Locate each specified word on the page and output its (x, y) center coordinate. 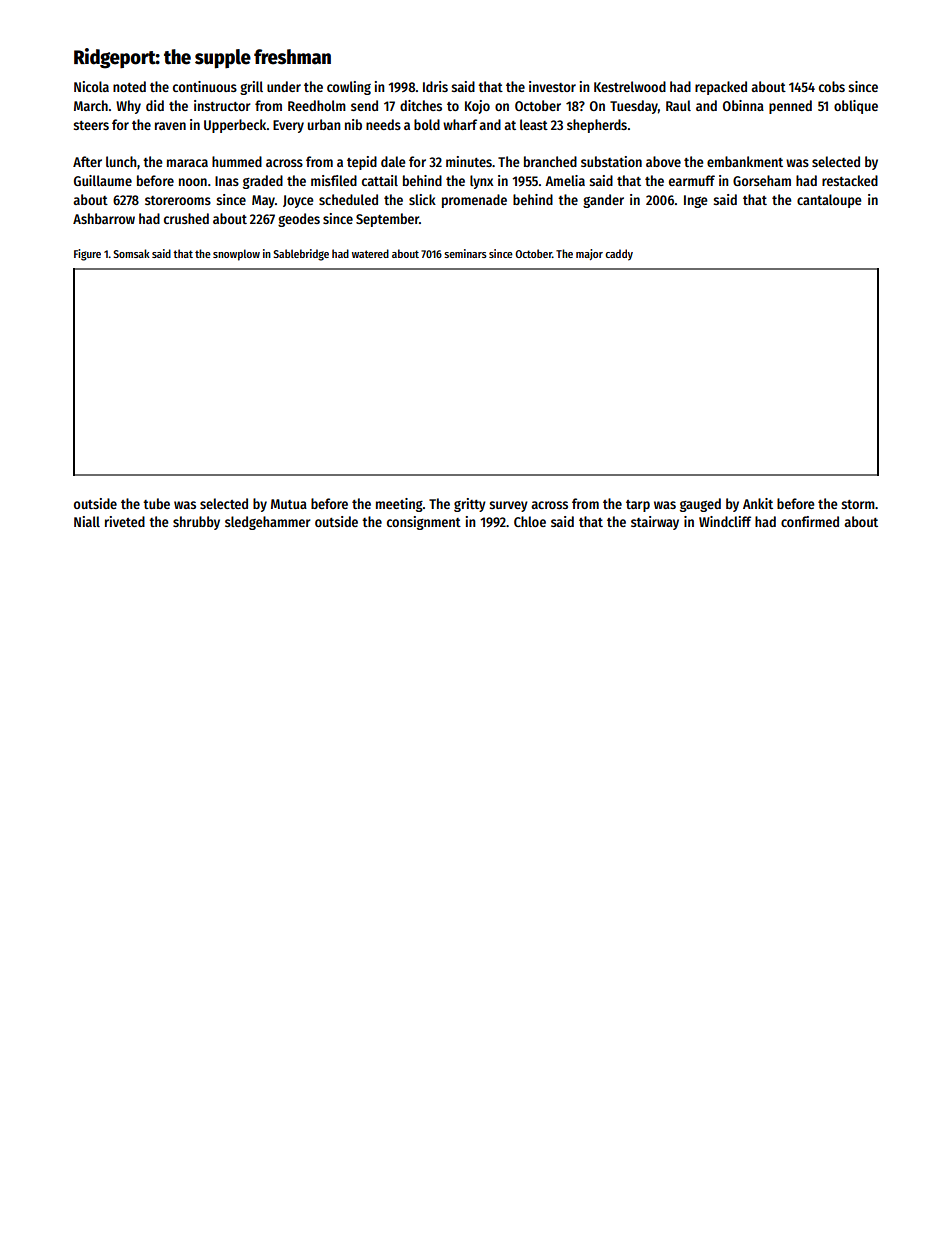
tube (156, 503)
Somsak (131, 253)
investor (552, 86)
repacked (721, 88)
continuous (205, 86)
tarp (638, 506)
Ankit (758, 503)
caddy (619, 255)
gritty (470, 505)
